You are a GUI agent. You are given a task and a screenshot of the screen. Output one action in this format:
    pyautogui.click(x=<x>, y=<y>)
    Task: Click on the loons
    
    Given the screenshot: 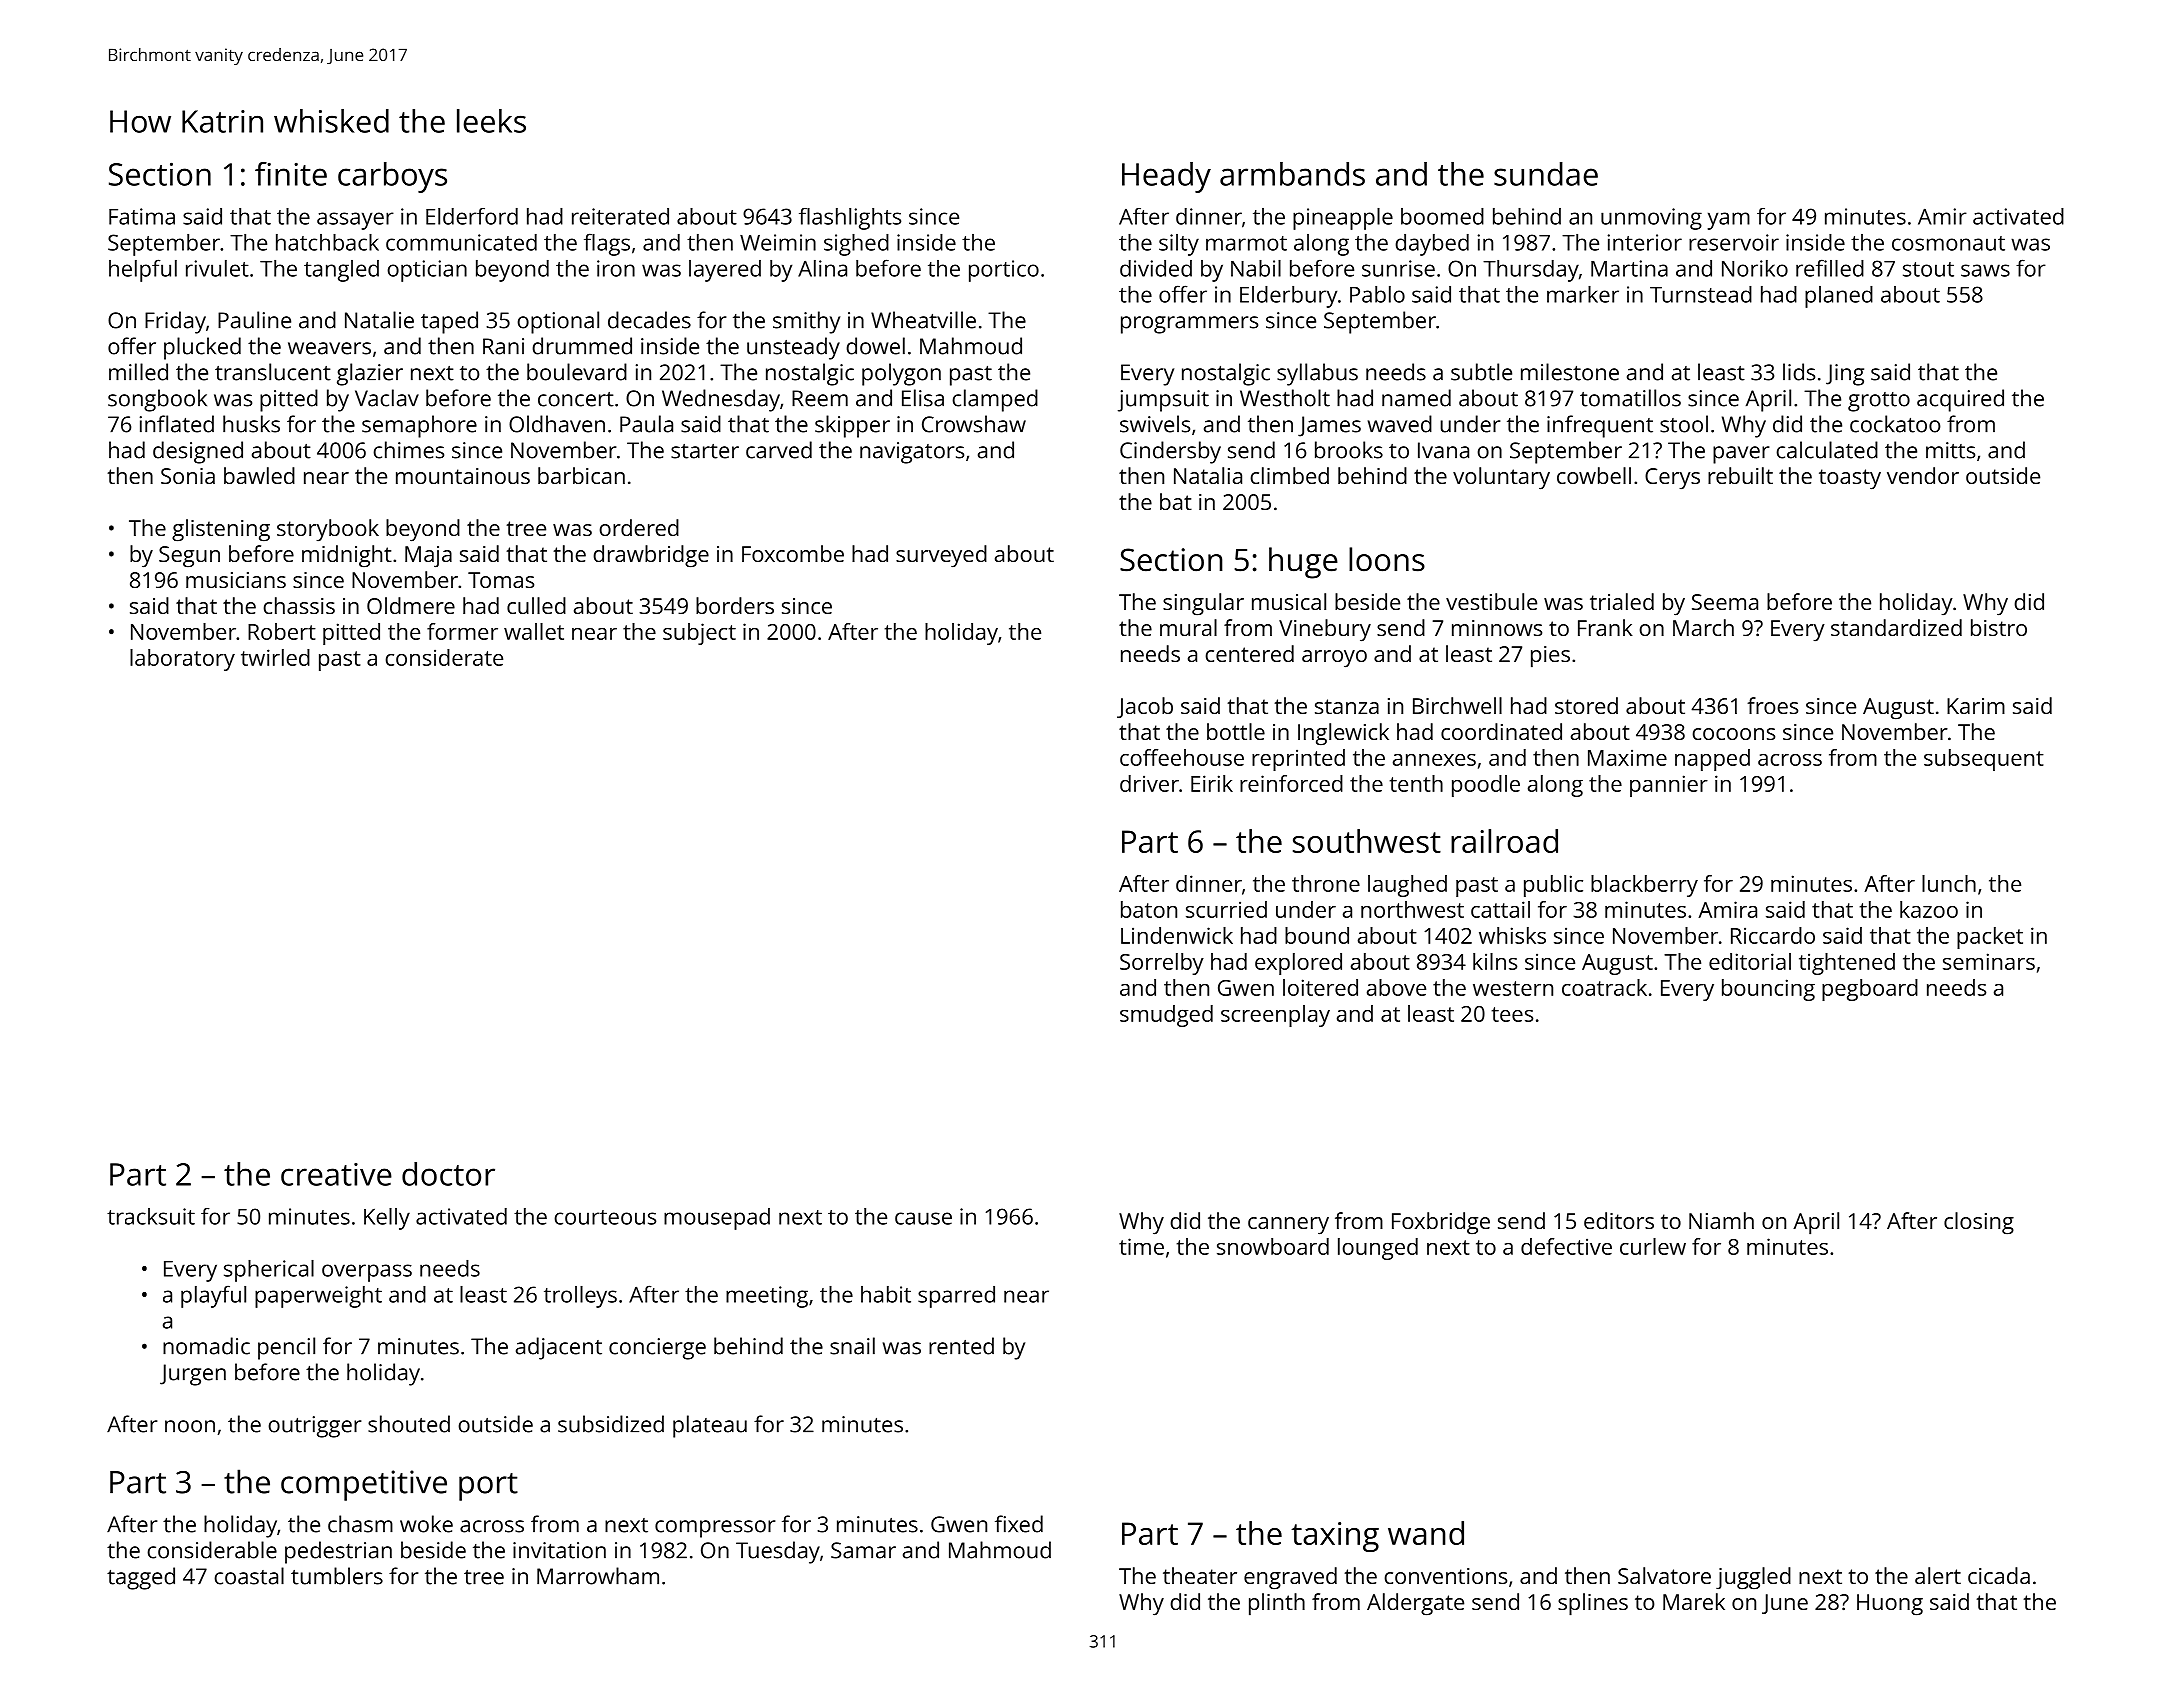 What is the action you would take?
    pyautogui.click(x=1387, y=559)
